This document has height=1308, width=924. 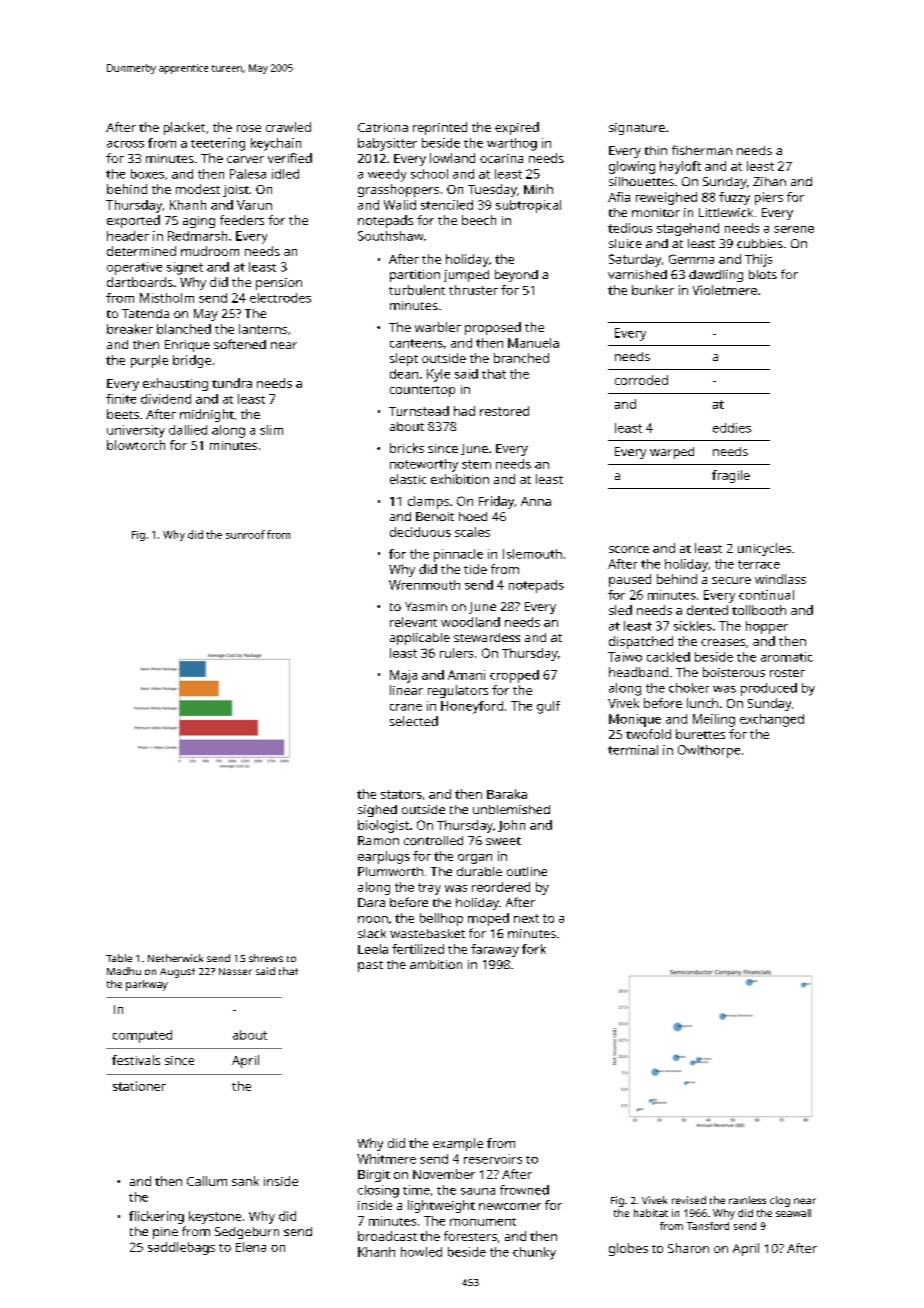 What do you see at coordinates (251, 1247) in the document?
I see `Elena` at bounding box center [251, 1247].
